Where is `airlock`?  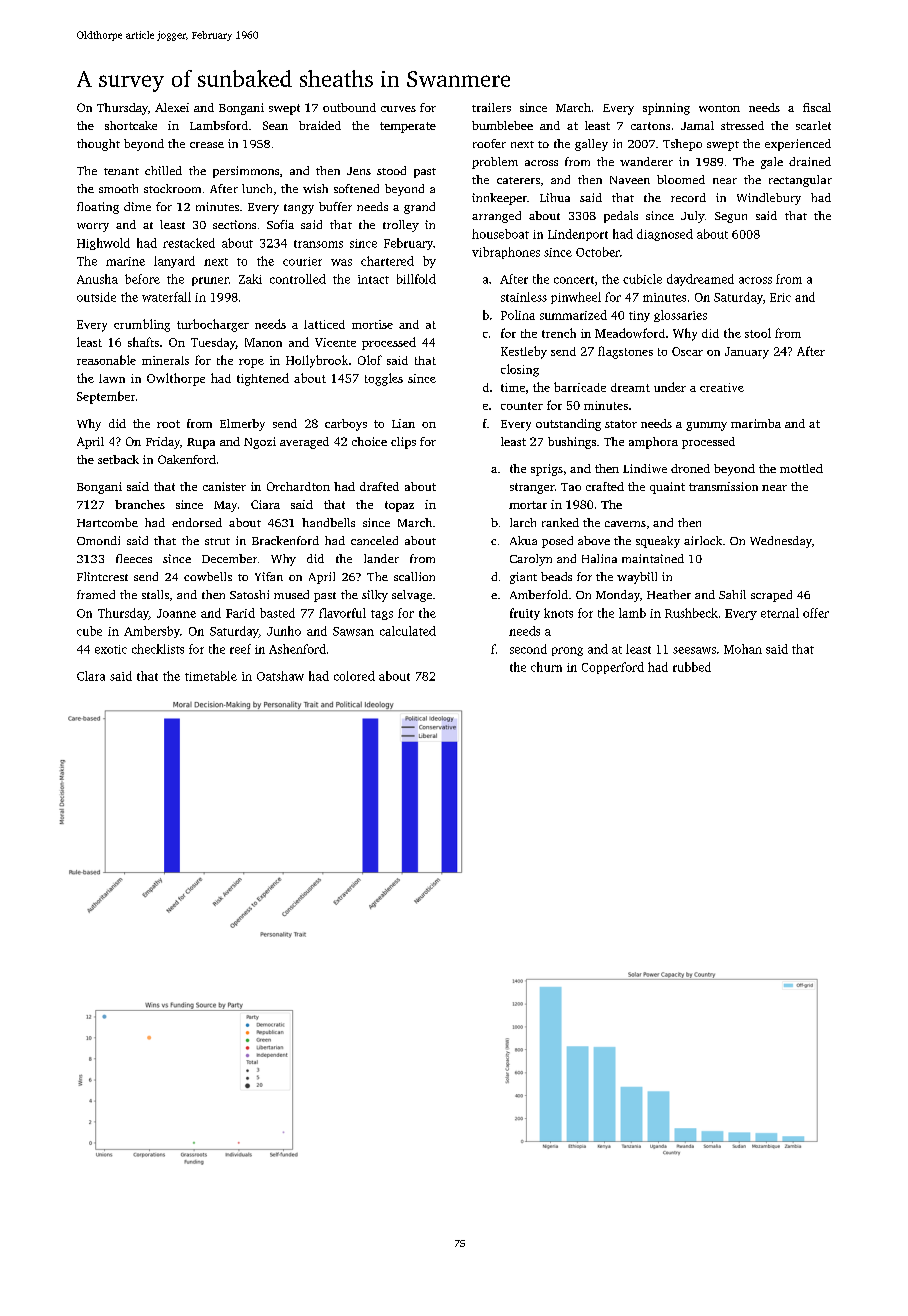
airlock is located at coordinates (703, 540).
